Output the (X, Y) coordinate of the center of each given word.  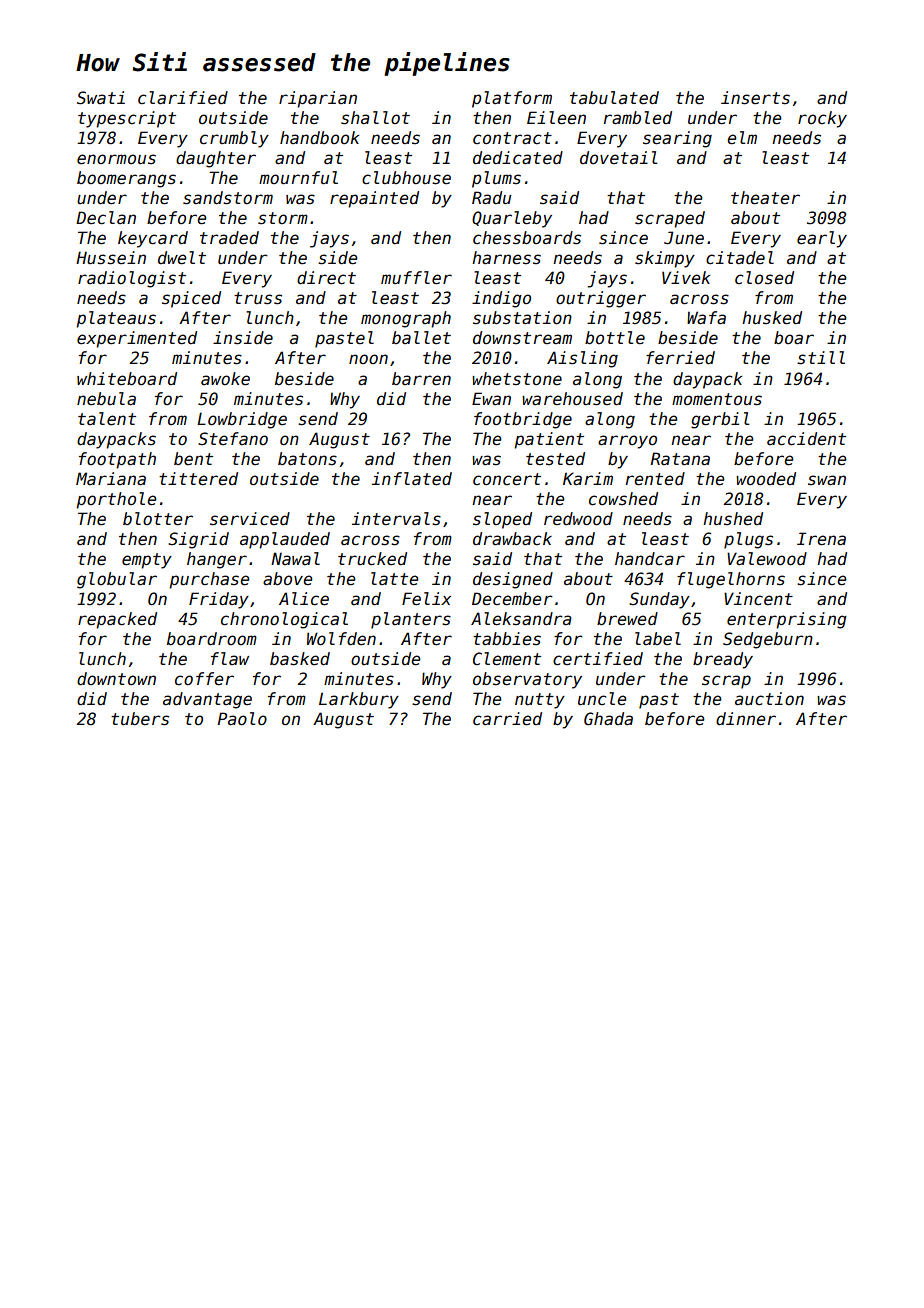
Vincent (758, 599)
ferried (680, 358)
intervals (396, 519)
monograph (406, 319)
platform (512, 99)
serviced (250, 519)
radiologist (132, 279)
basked (300, 659)
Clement (507, 659)
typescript (127, 119)
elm (742, 138)
